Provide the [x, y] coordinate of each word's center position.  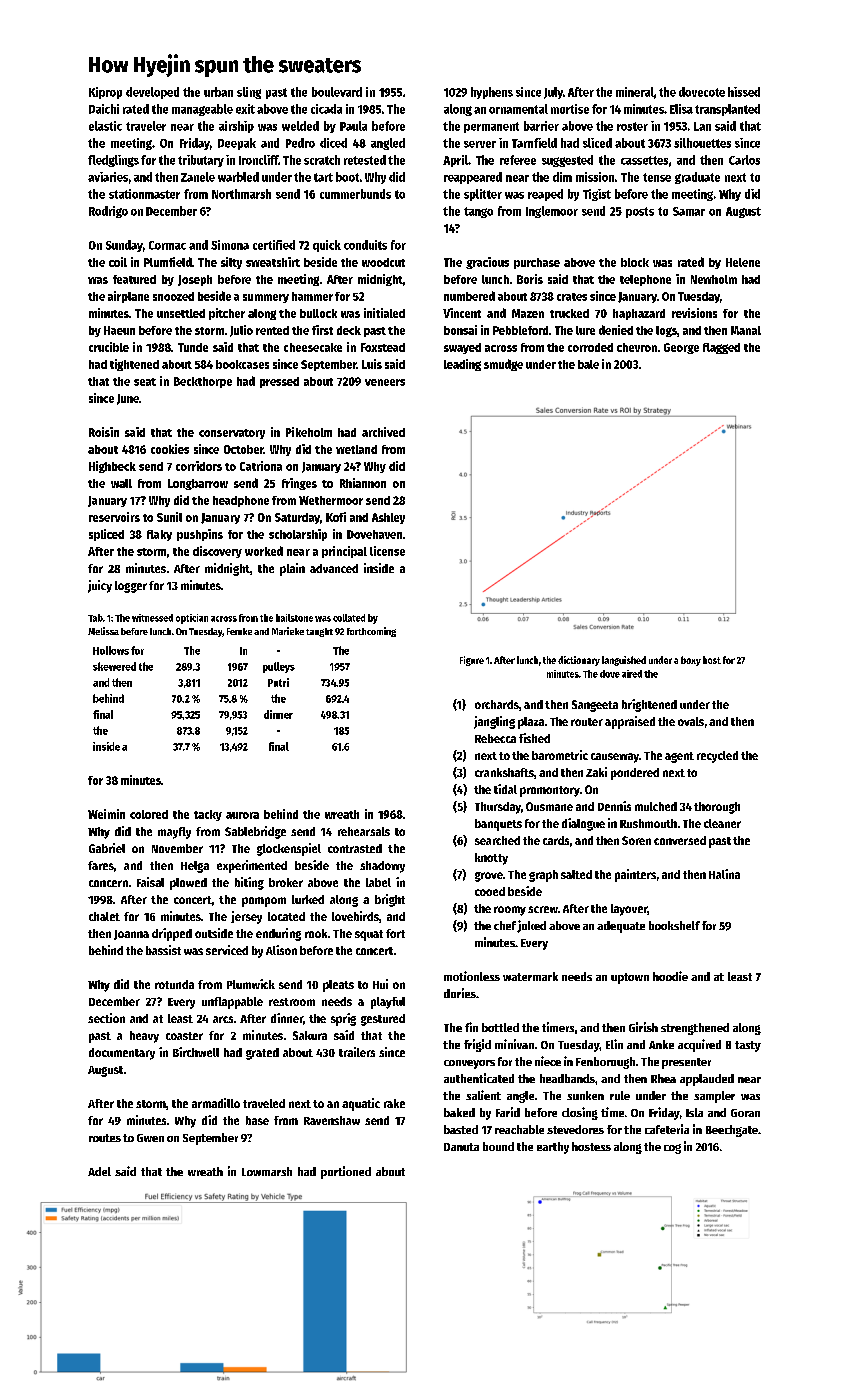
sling [249, 93]
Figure [472, 661]
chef [505, 925]
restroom [292, 1002]
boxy [691, 661]
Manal [746, 330]
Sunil [169, 517]
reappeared [473, 178]
